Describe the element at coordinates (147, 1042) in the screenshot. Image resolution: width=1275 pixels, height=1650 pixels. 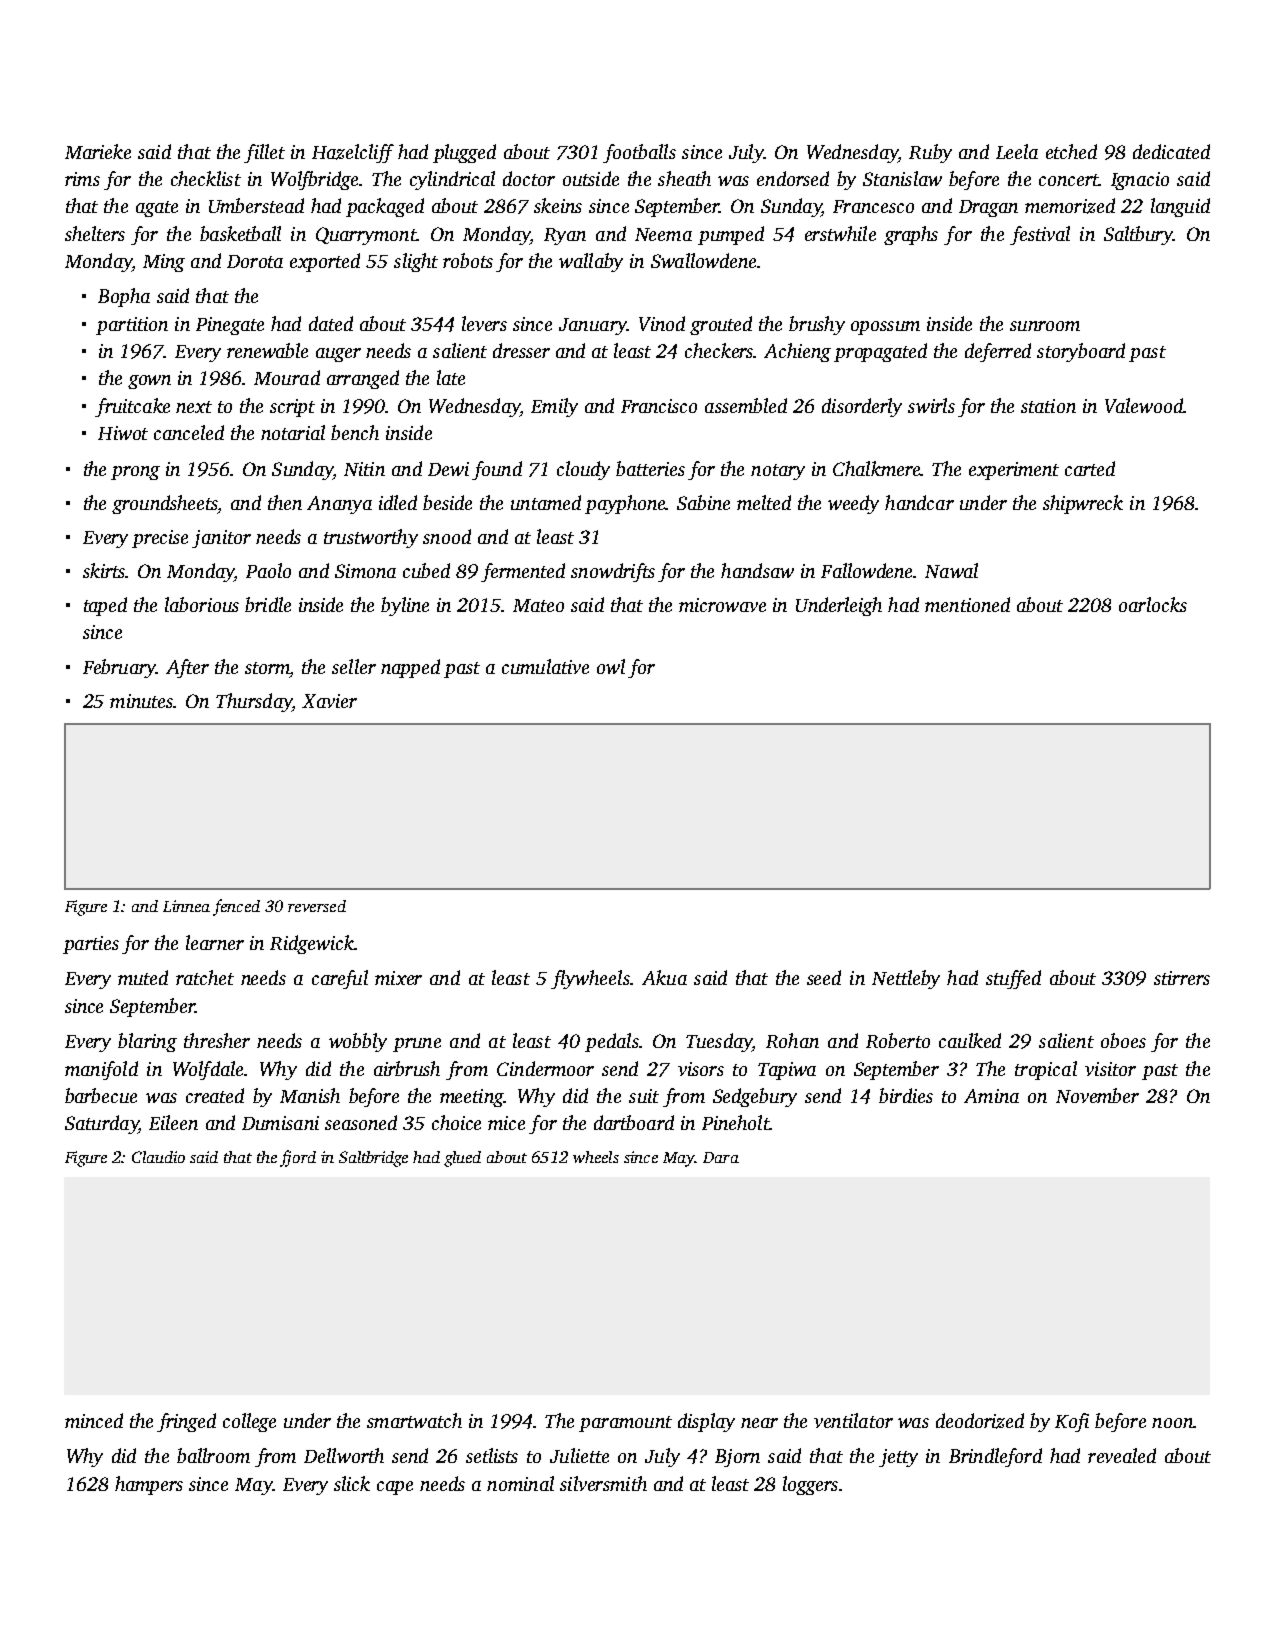
I see `blaring` at that location.
